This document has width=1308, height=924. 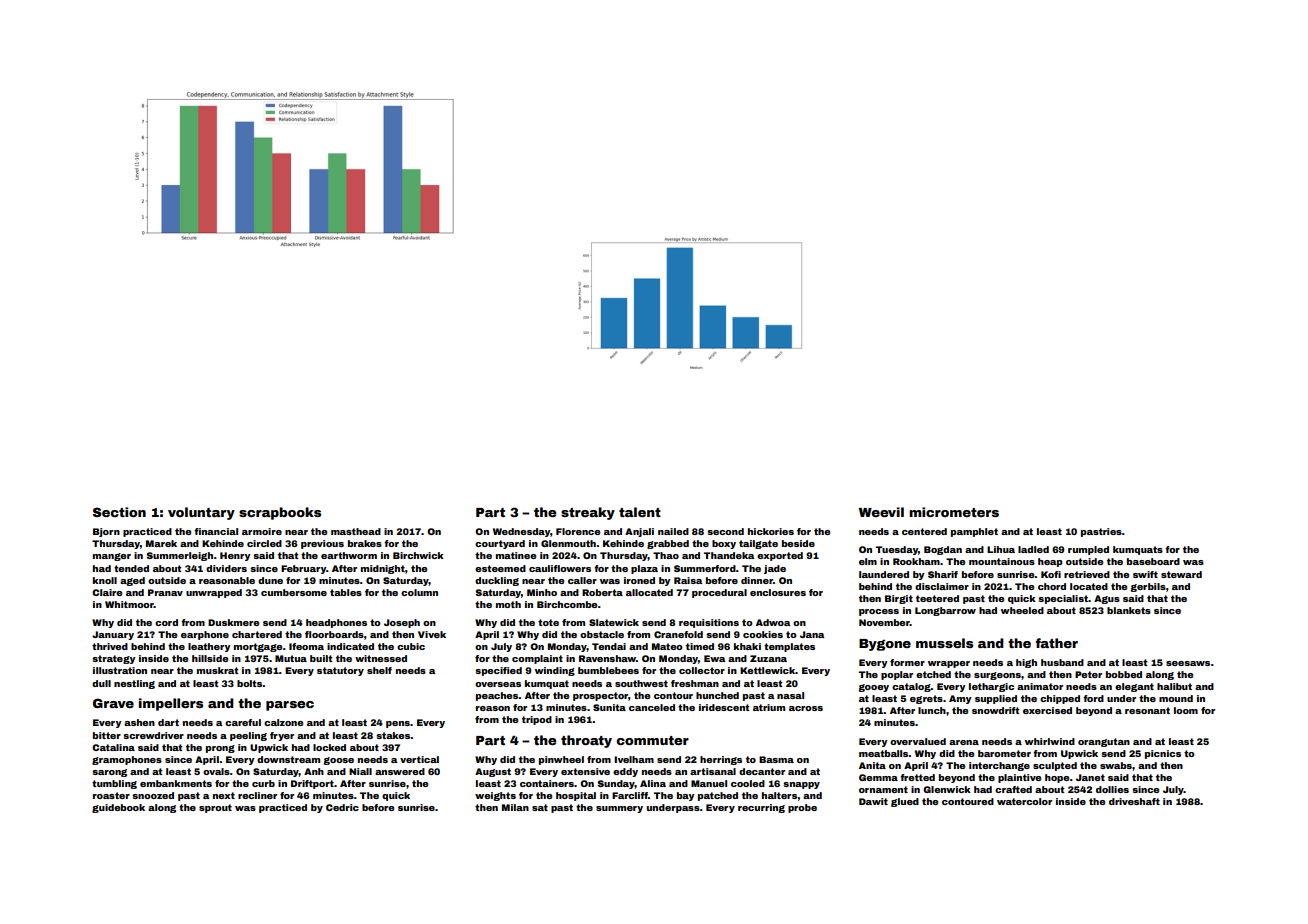 What do you see at coordinates (537, 720) in the document?
I see `tripod` at bounding box center [537, 720].
